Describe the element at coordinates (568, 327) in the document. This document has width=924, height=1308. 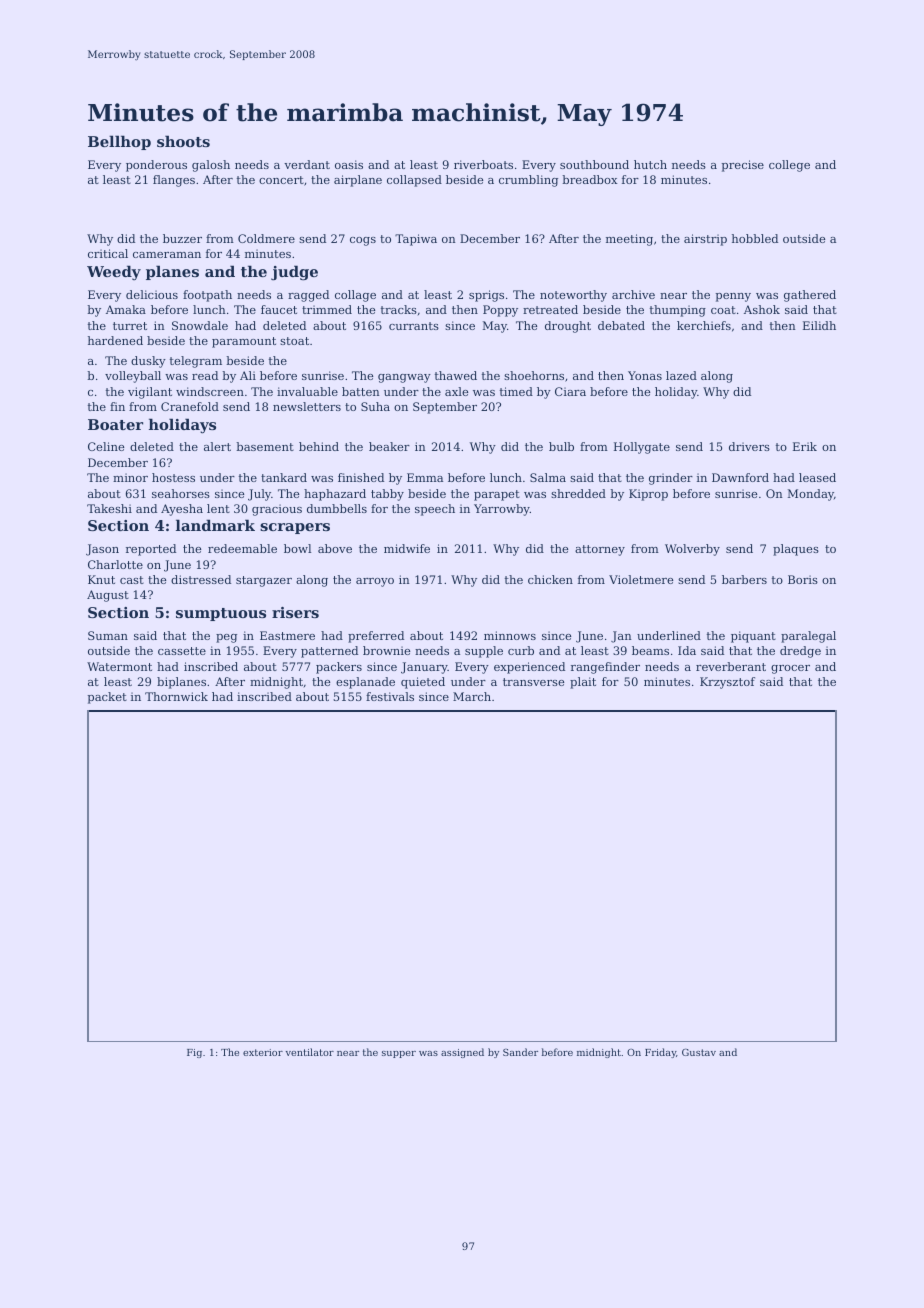
I see `drought` at that location.
